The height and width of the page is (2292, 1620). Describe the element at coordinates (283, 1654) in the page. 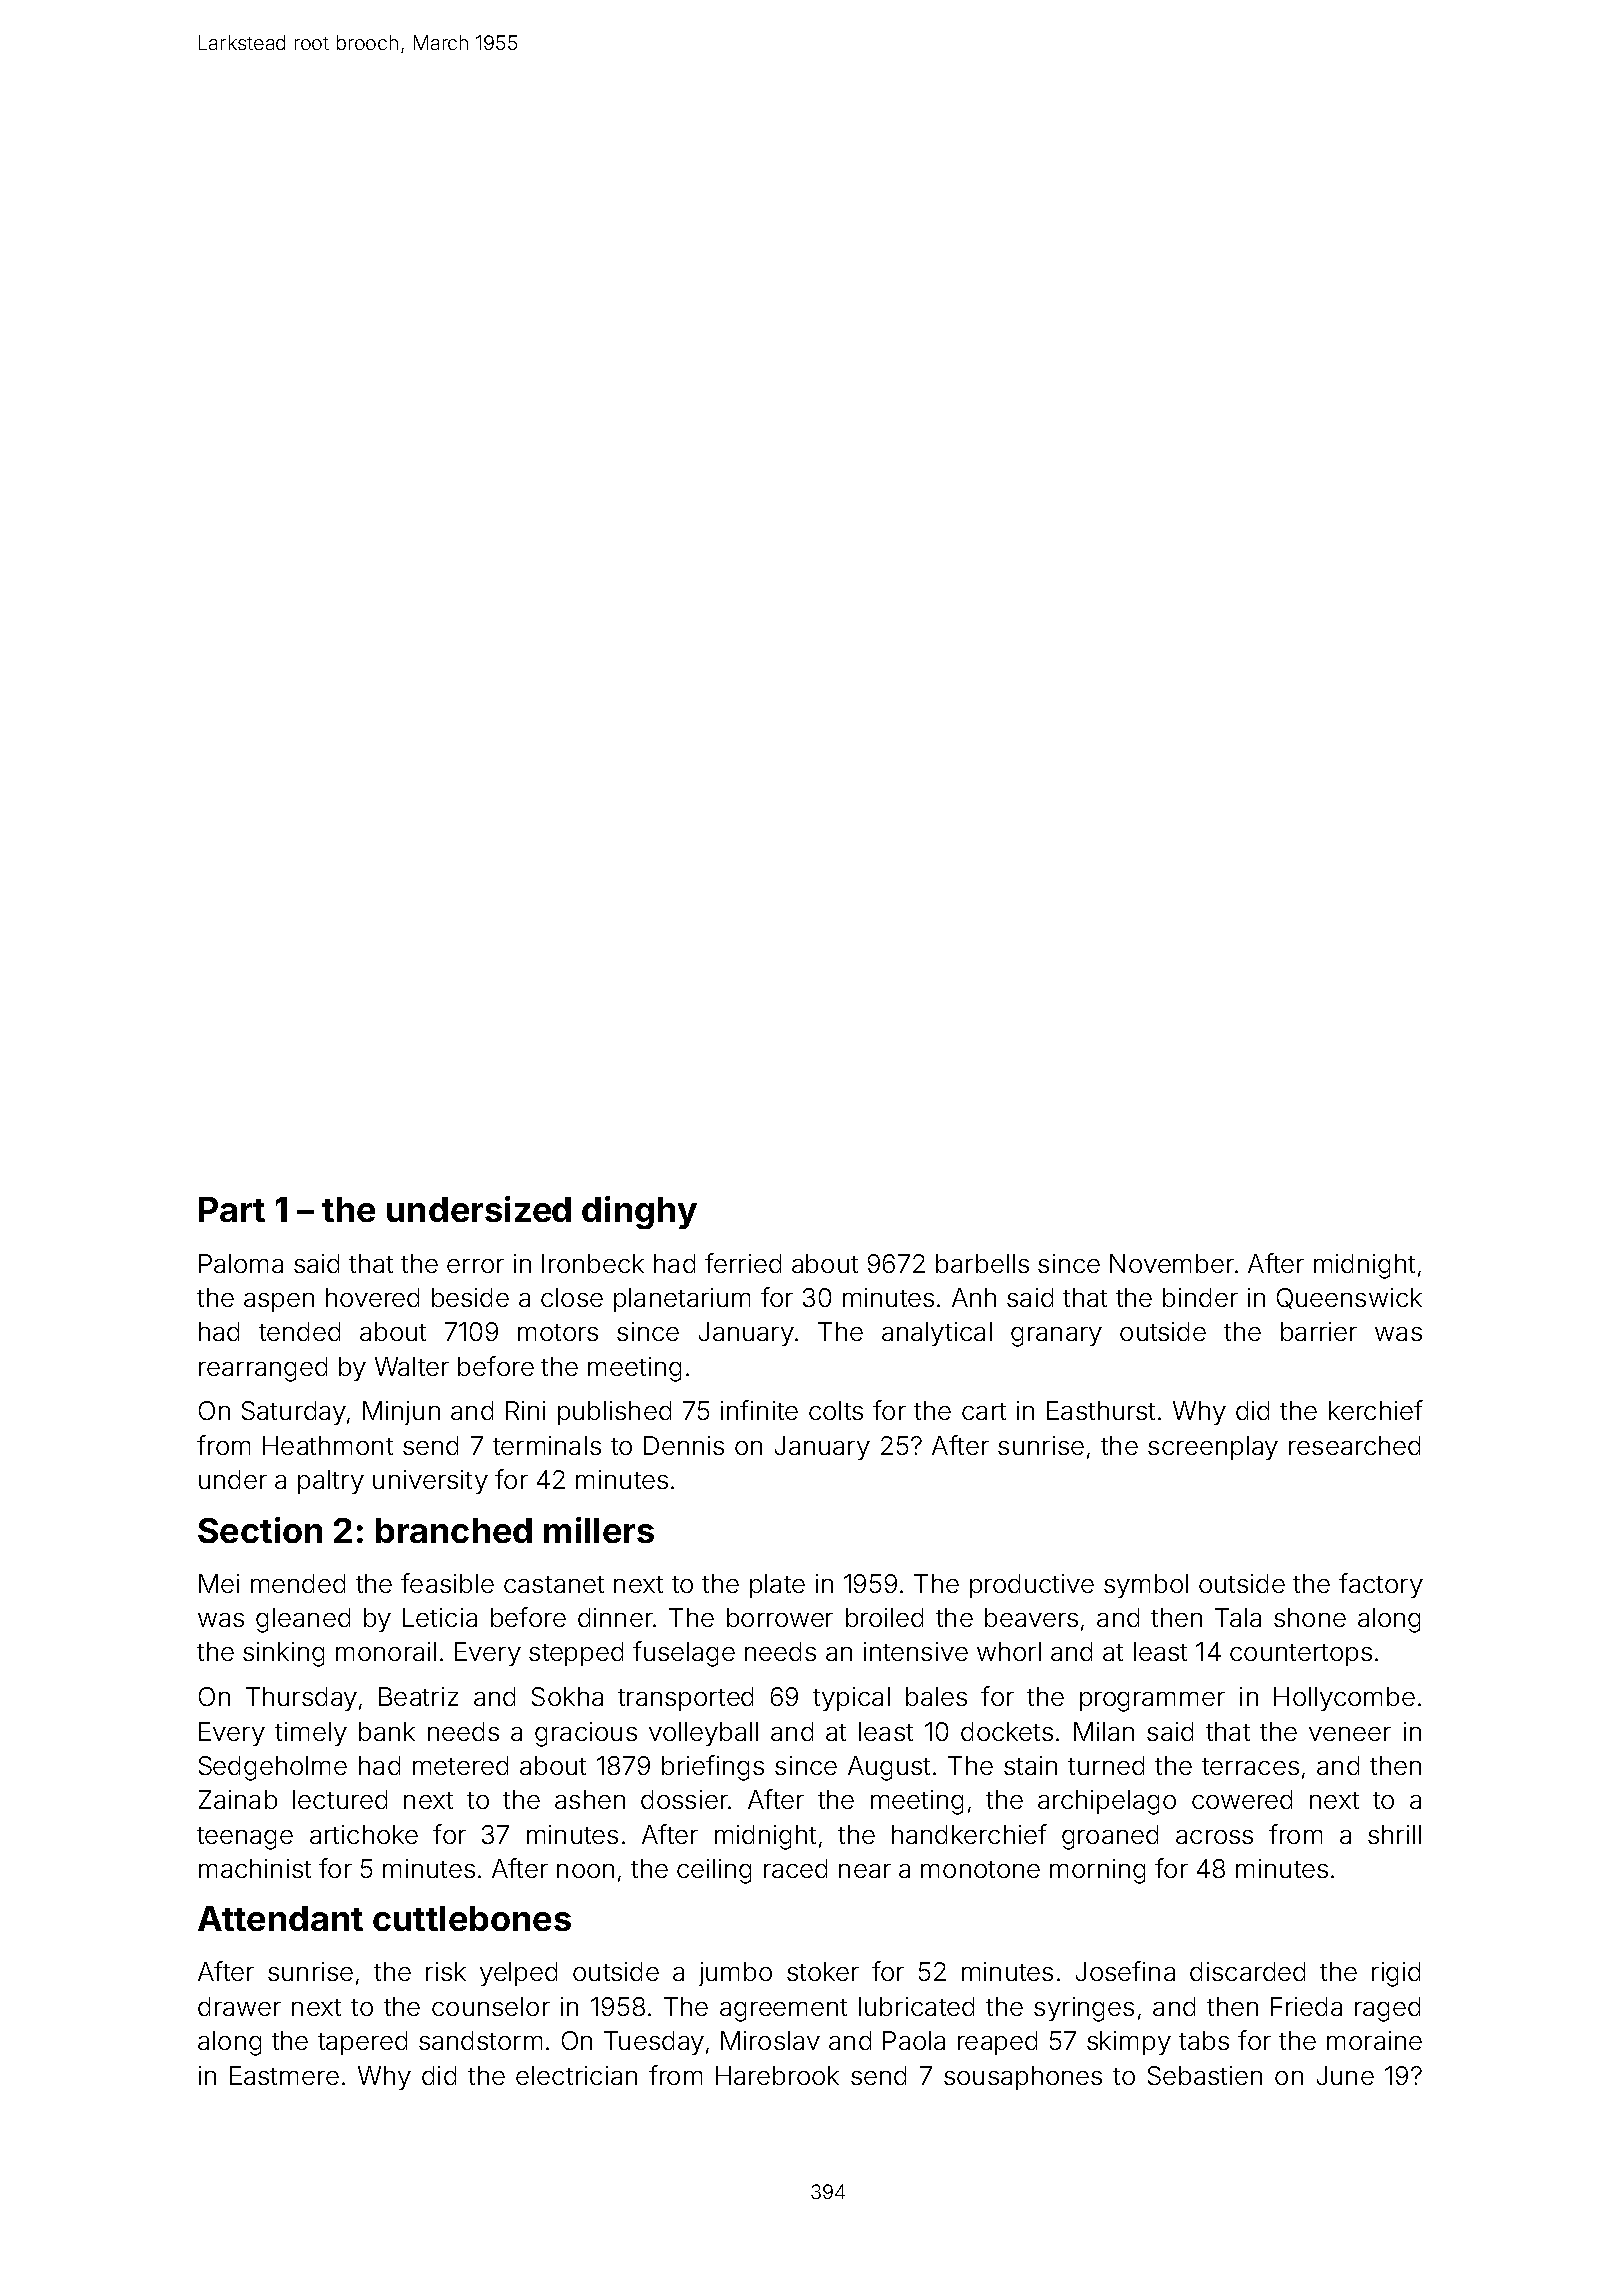

I see `sinking` at that location.
